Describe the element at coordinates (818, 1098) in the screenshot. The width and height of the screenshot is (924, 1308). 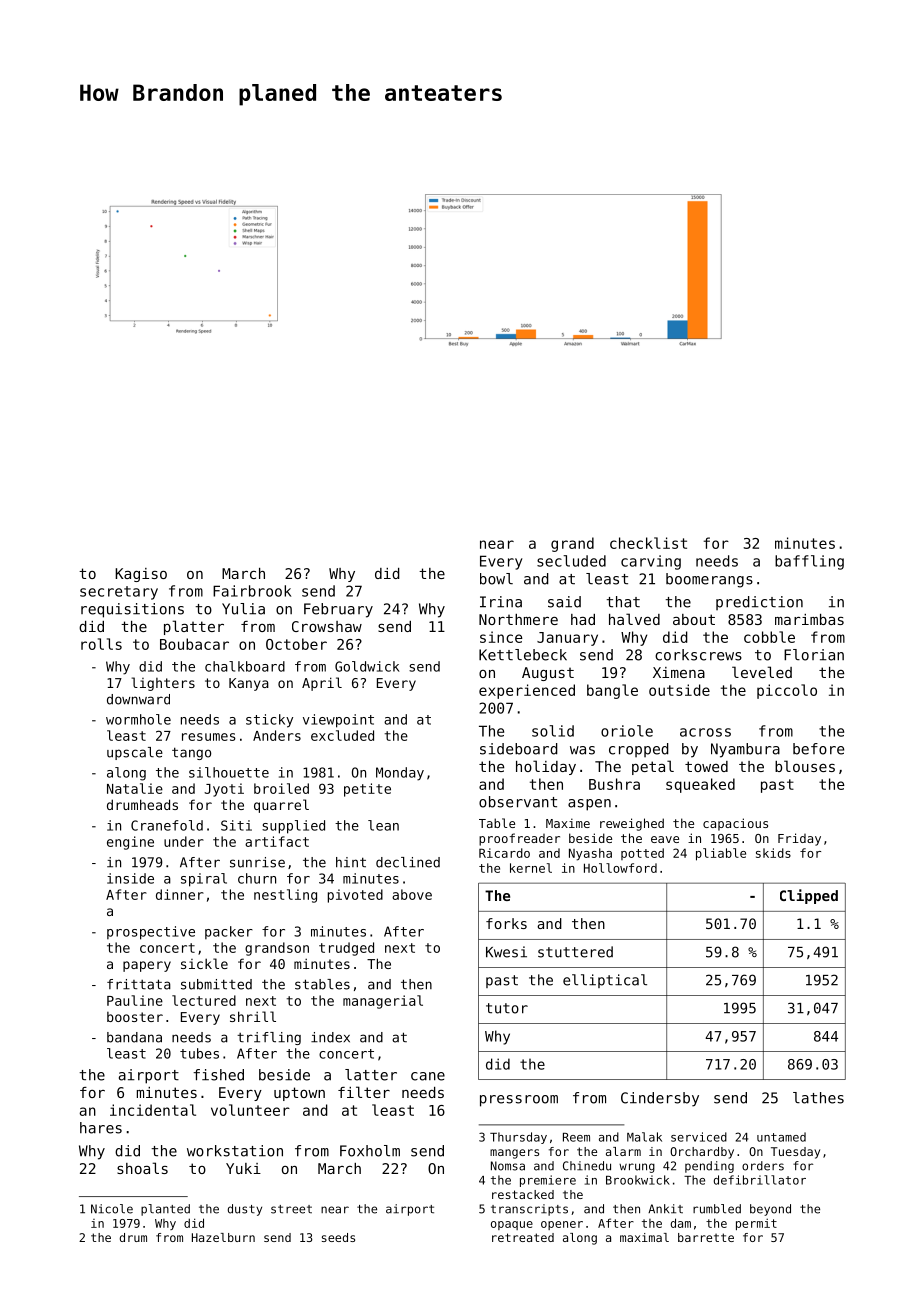
I see `lathes` at that location.
